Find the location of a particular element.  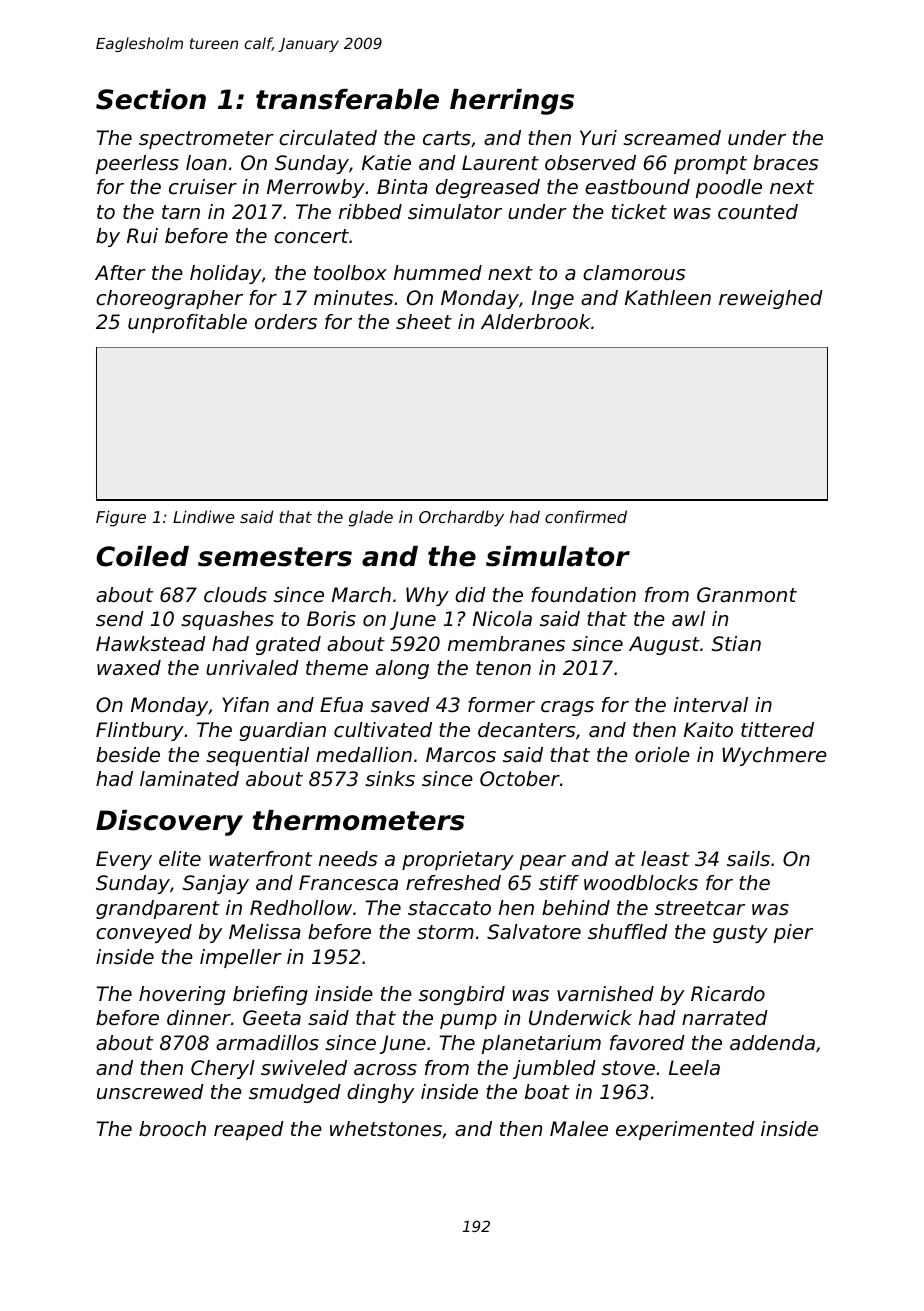

Section is located at coordinates (151, 99).
